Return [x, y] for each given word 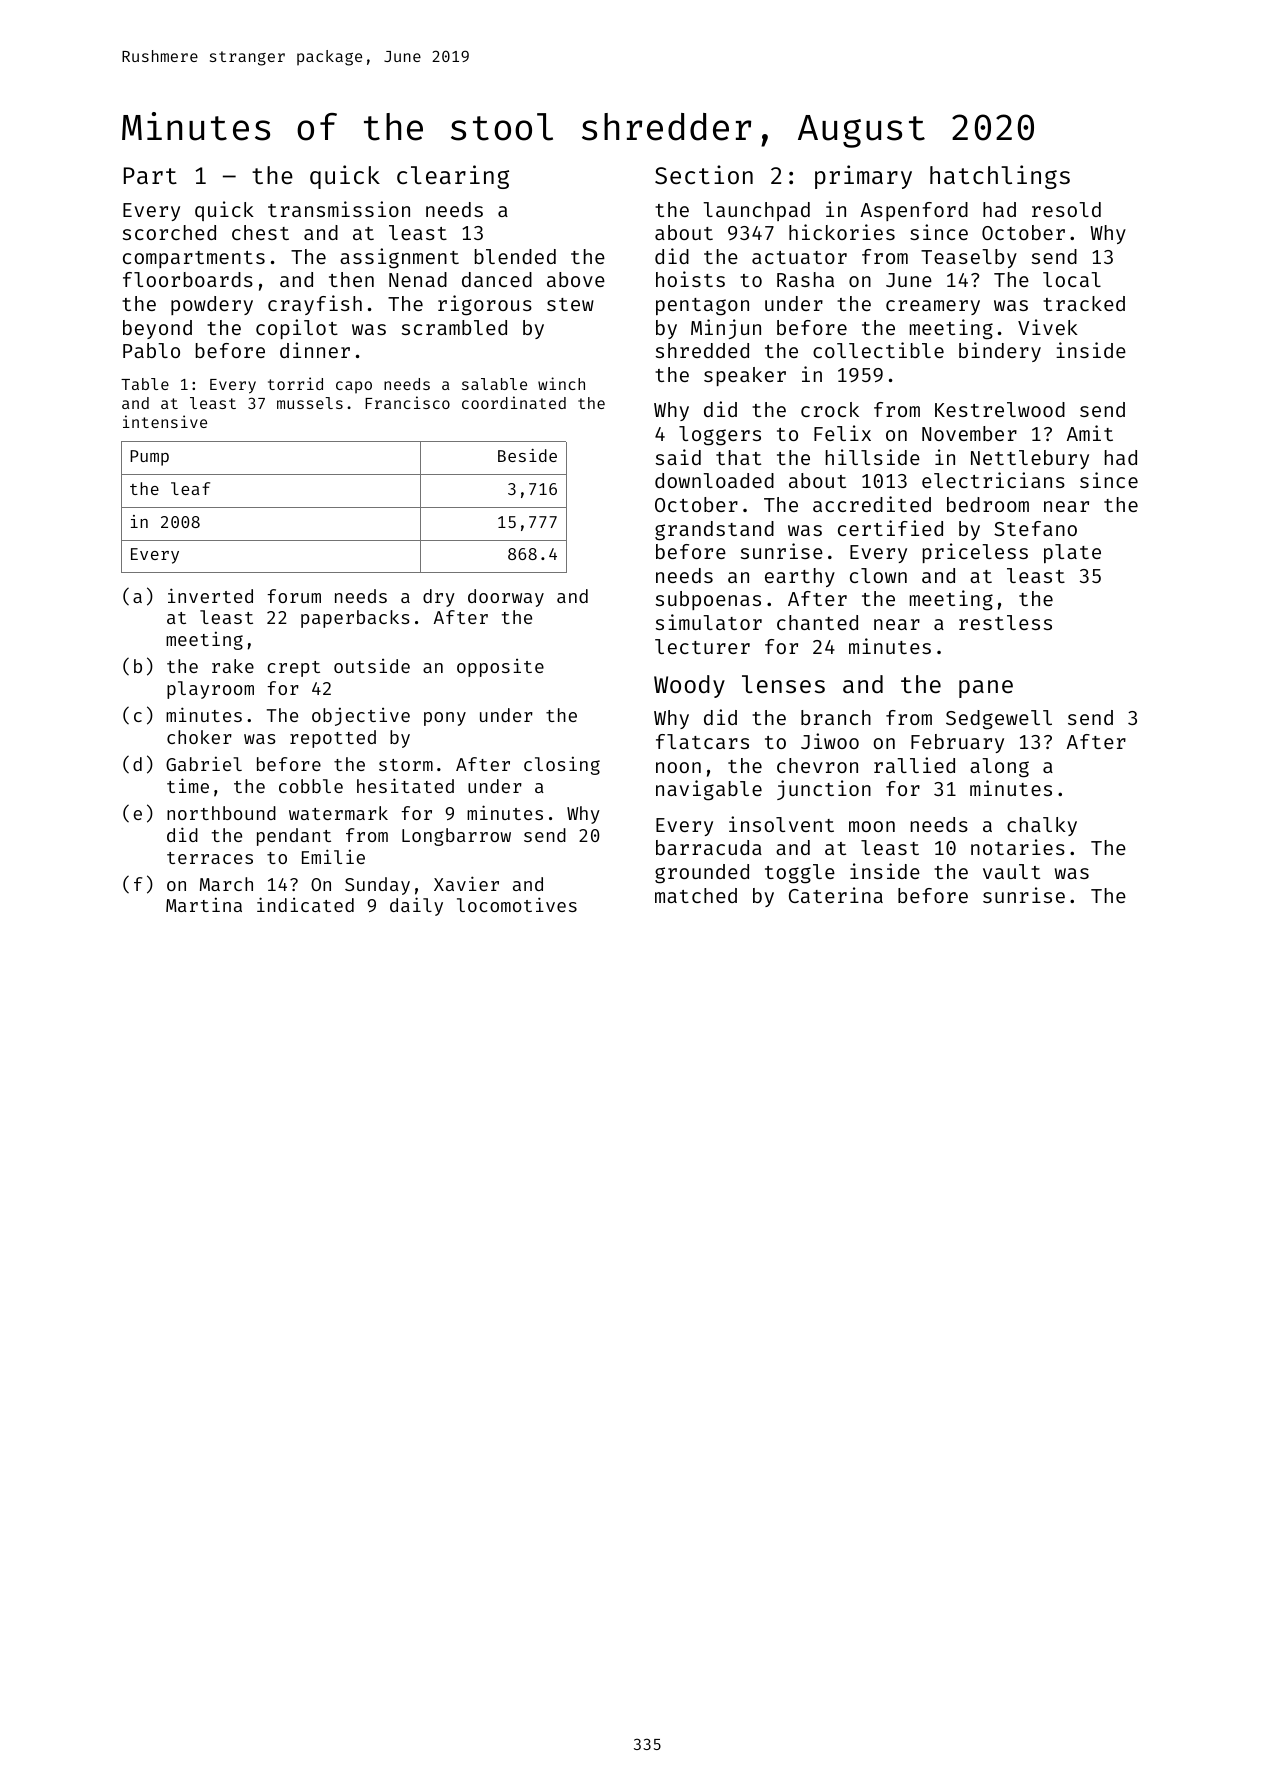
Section [704, 174]
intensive [165, 421]
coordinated [514, 402]
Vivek [1048, 327]
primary [863, 177]
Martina [204, 904]
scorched [169, 232]
